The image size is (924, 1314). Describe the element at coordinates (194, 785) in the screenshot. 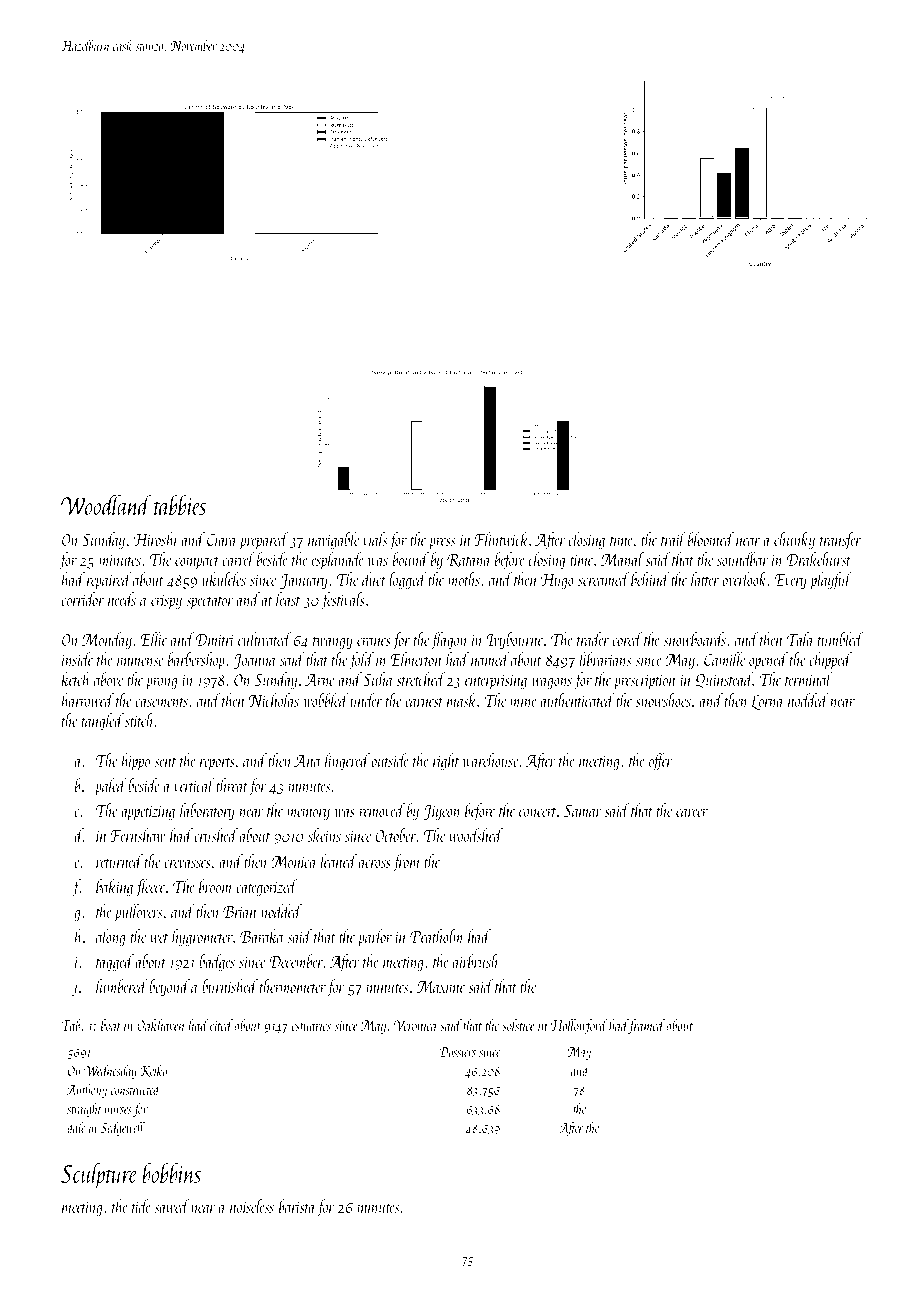

I see `vertical` at that location.
